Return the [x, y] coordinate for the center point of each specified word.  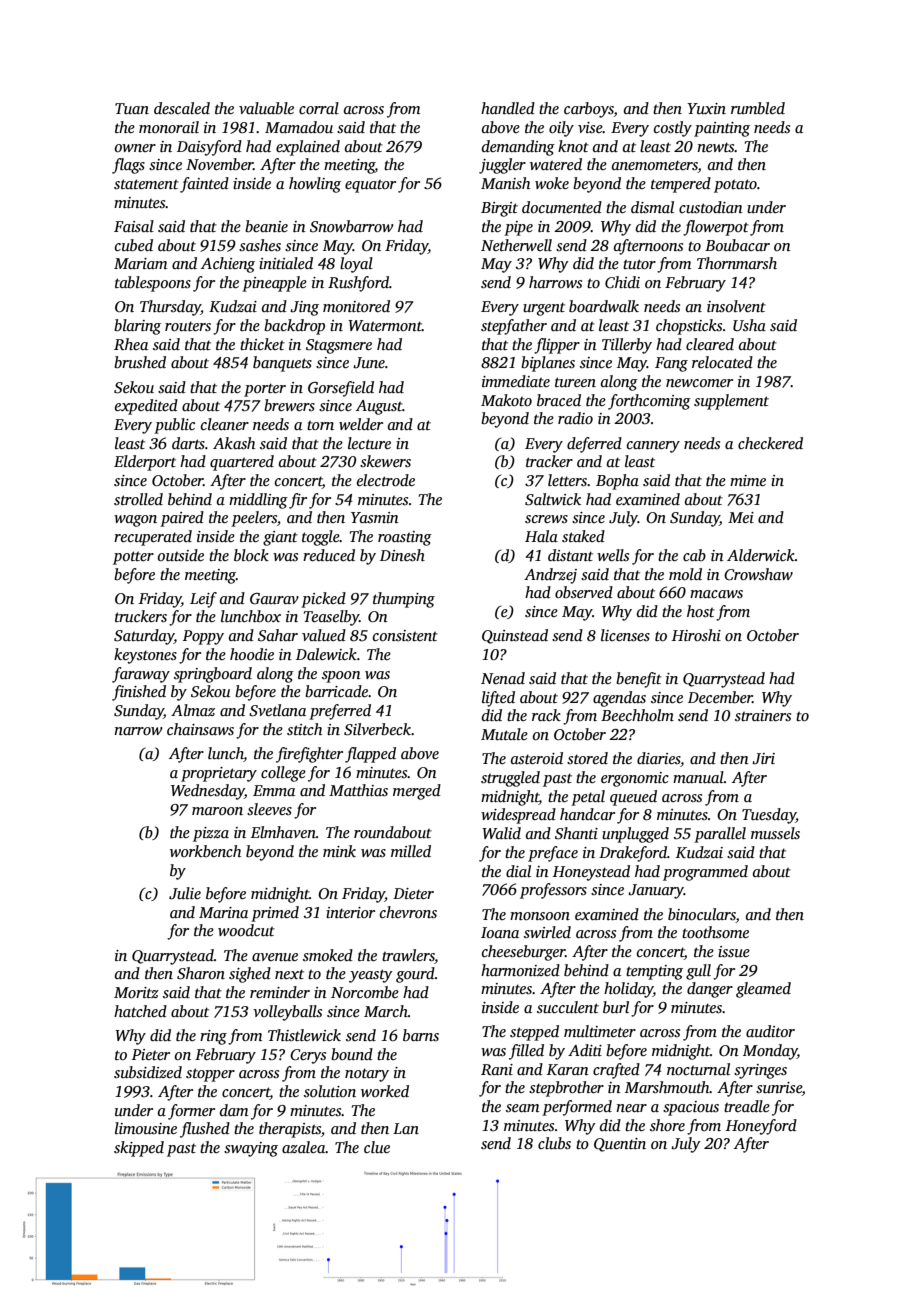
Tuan [132, 108]
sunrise [779, 1089]
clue [377, 1147]
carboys [589, 110]
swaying [251, 1149]
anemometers [655, 166]
